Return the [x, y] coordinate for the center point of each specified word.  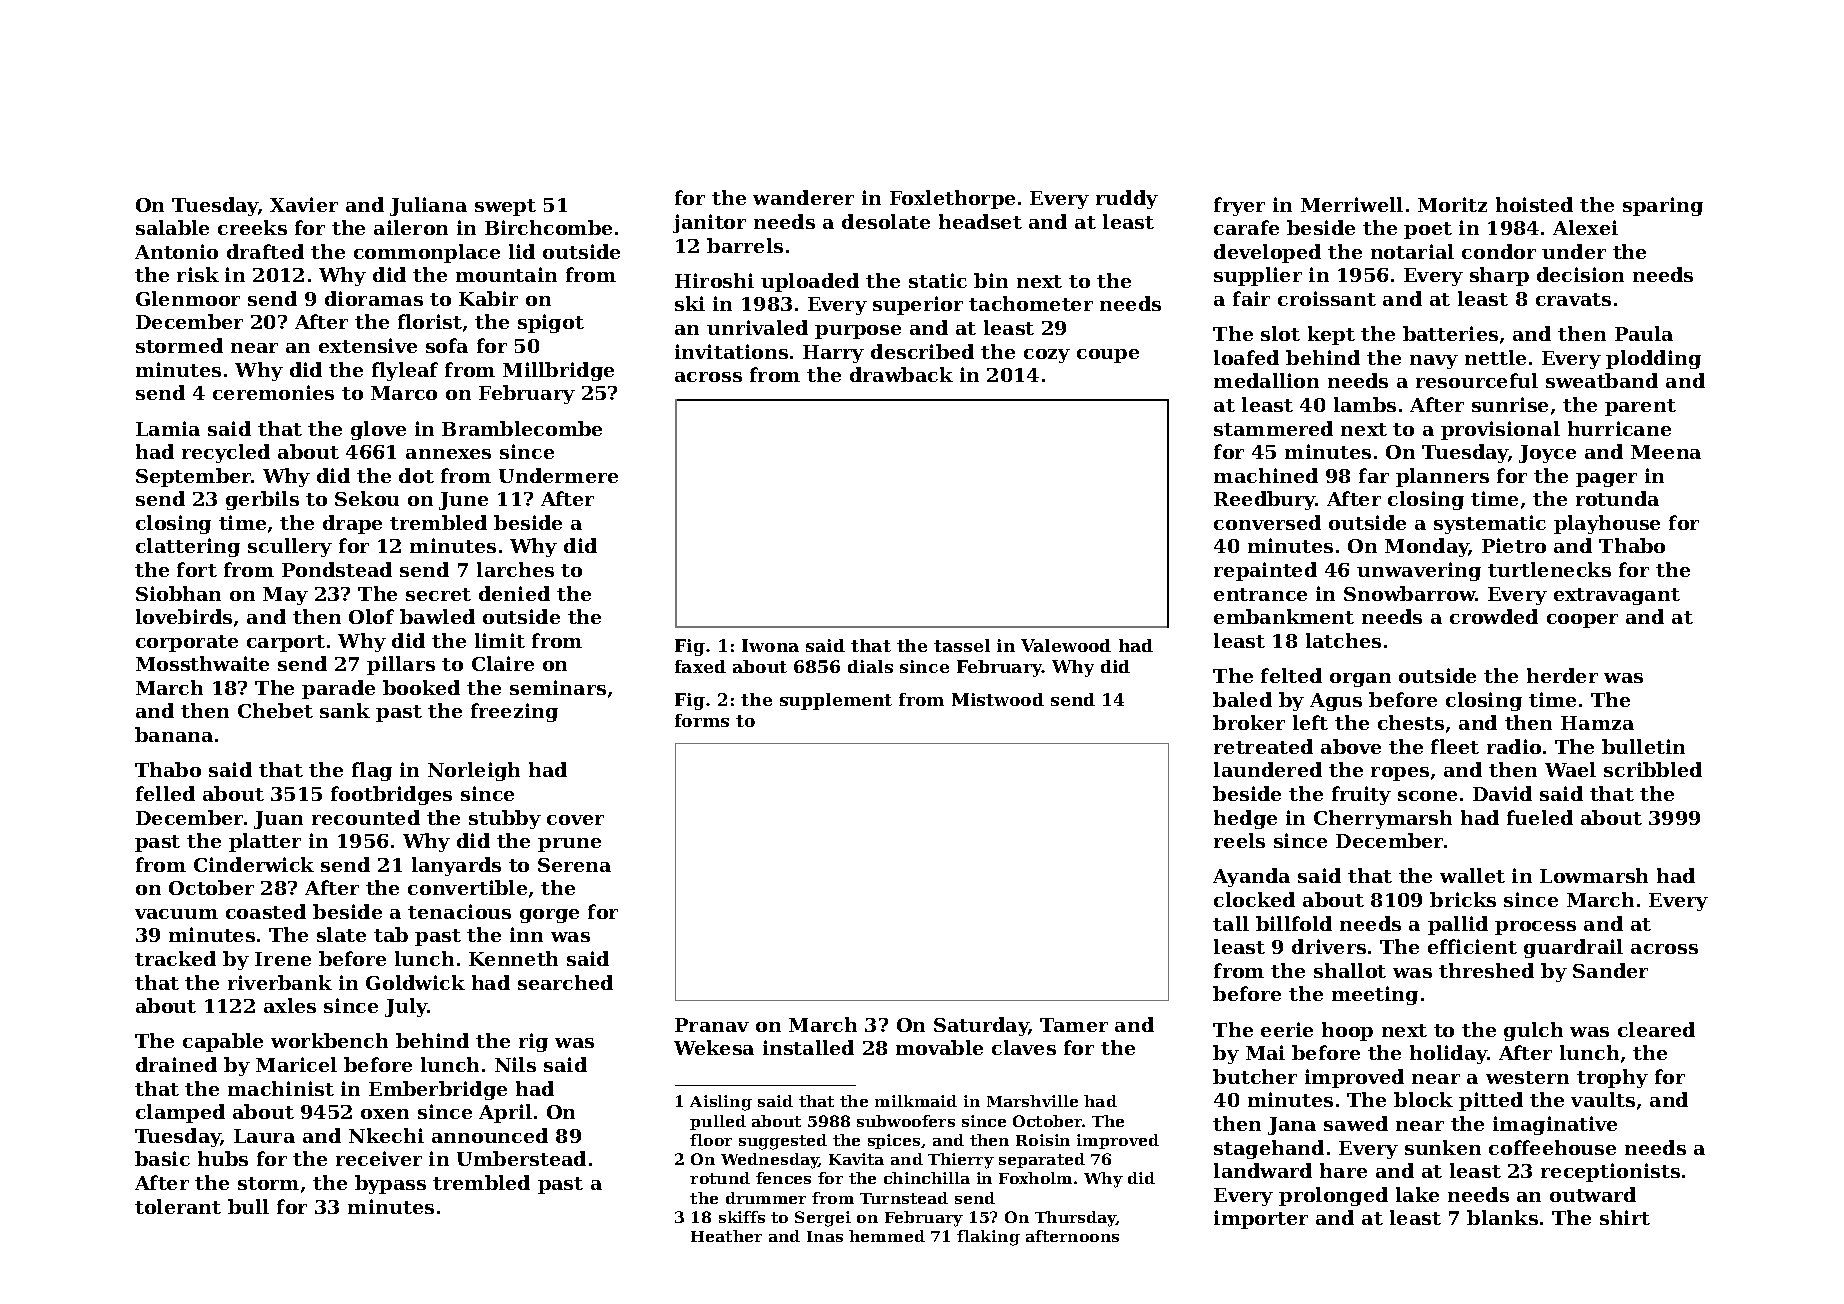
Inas [825, 1236]
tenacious [459, 911]
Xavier [304, 204]
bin [991, 280]
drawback [901, 374]
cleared [1656, 1029]
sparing [1663, 206]
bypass [390, 1184]
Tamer [1074, 1025]
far [1374, 475]
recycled [226, 453]
